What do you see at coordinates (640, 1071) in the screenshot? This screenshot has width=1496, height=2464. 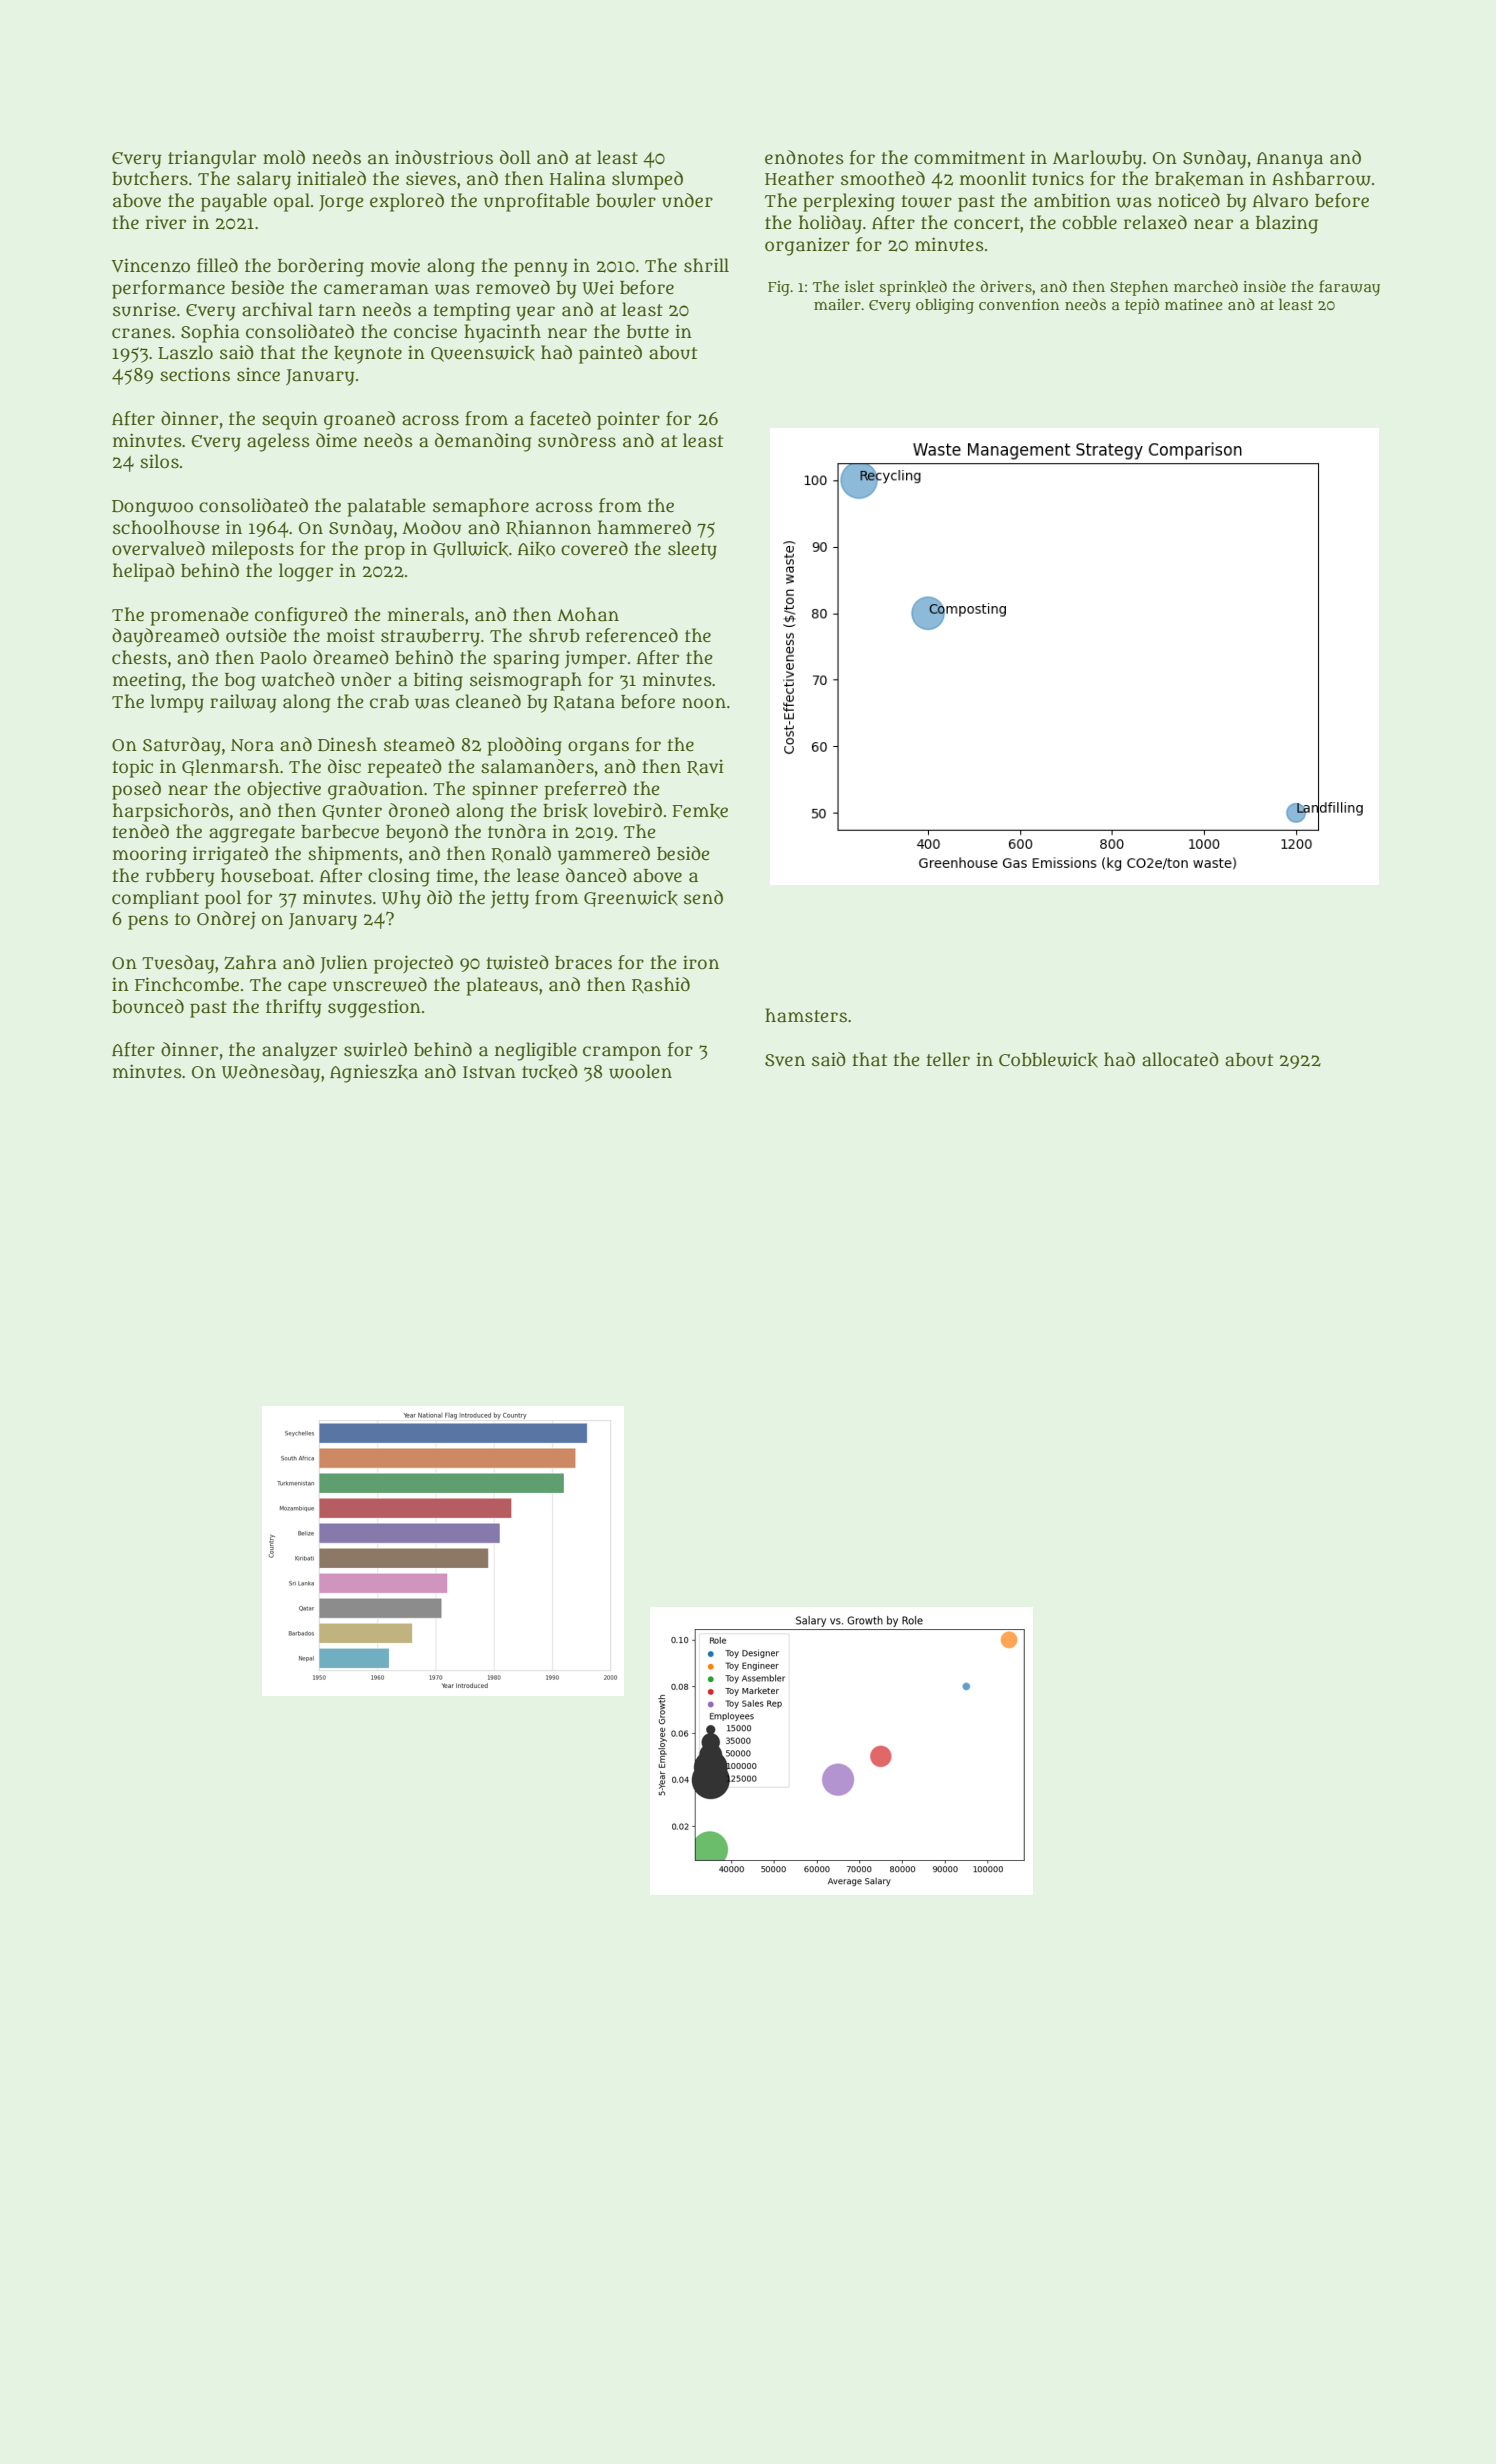 I see `woolen` at bounding box center [640, 1071].
